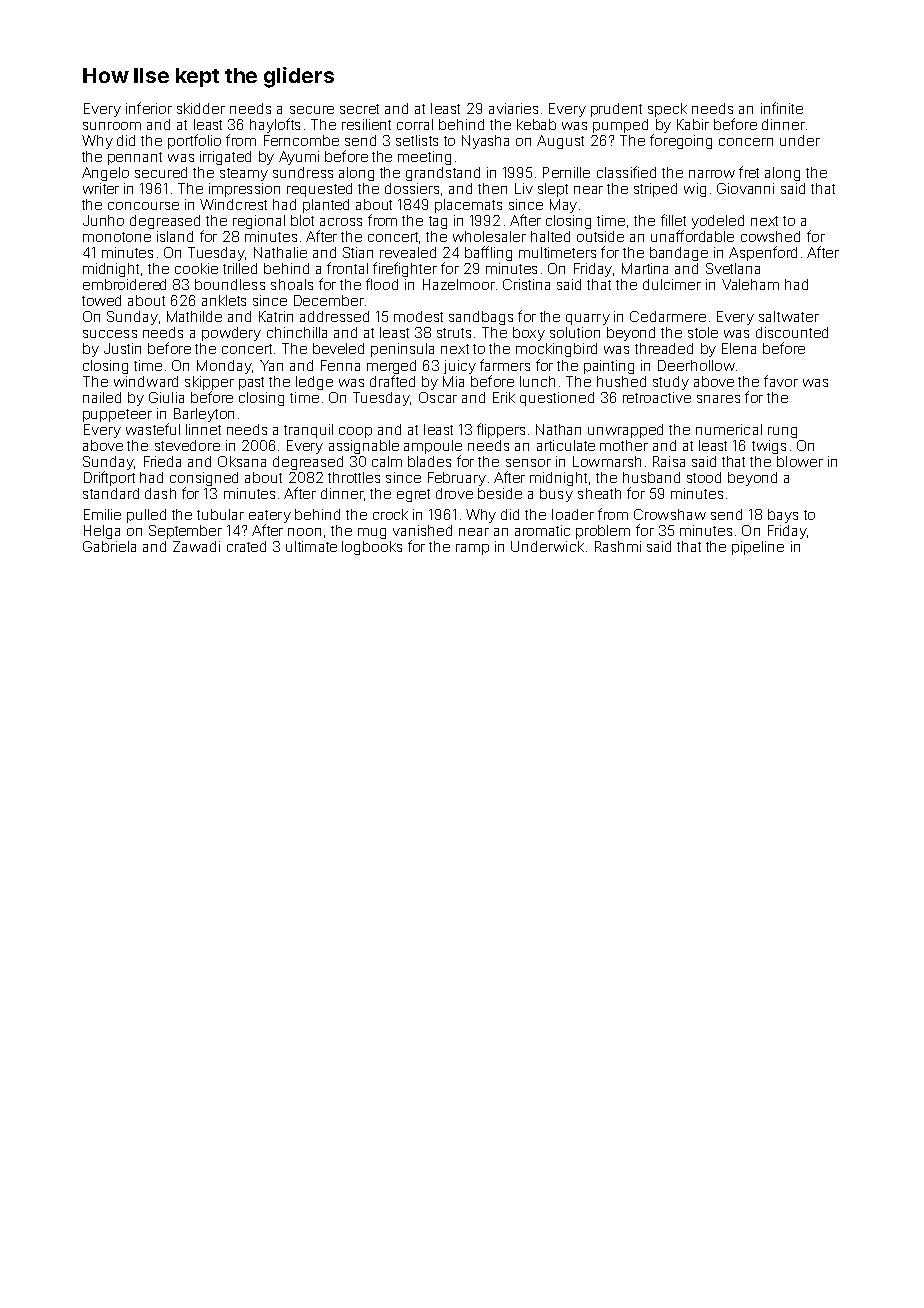  I want to click on unaffordable, so click(692, 236).
